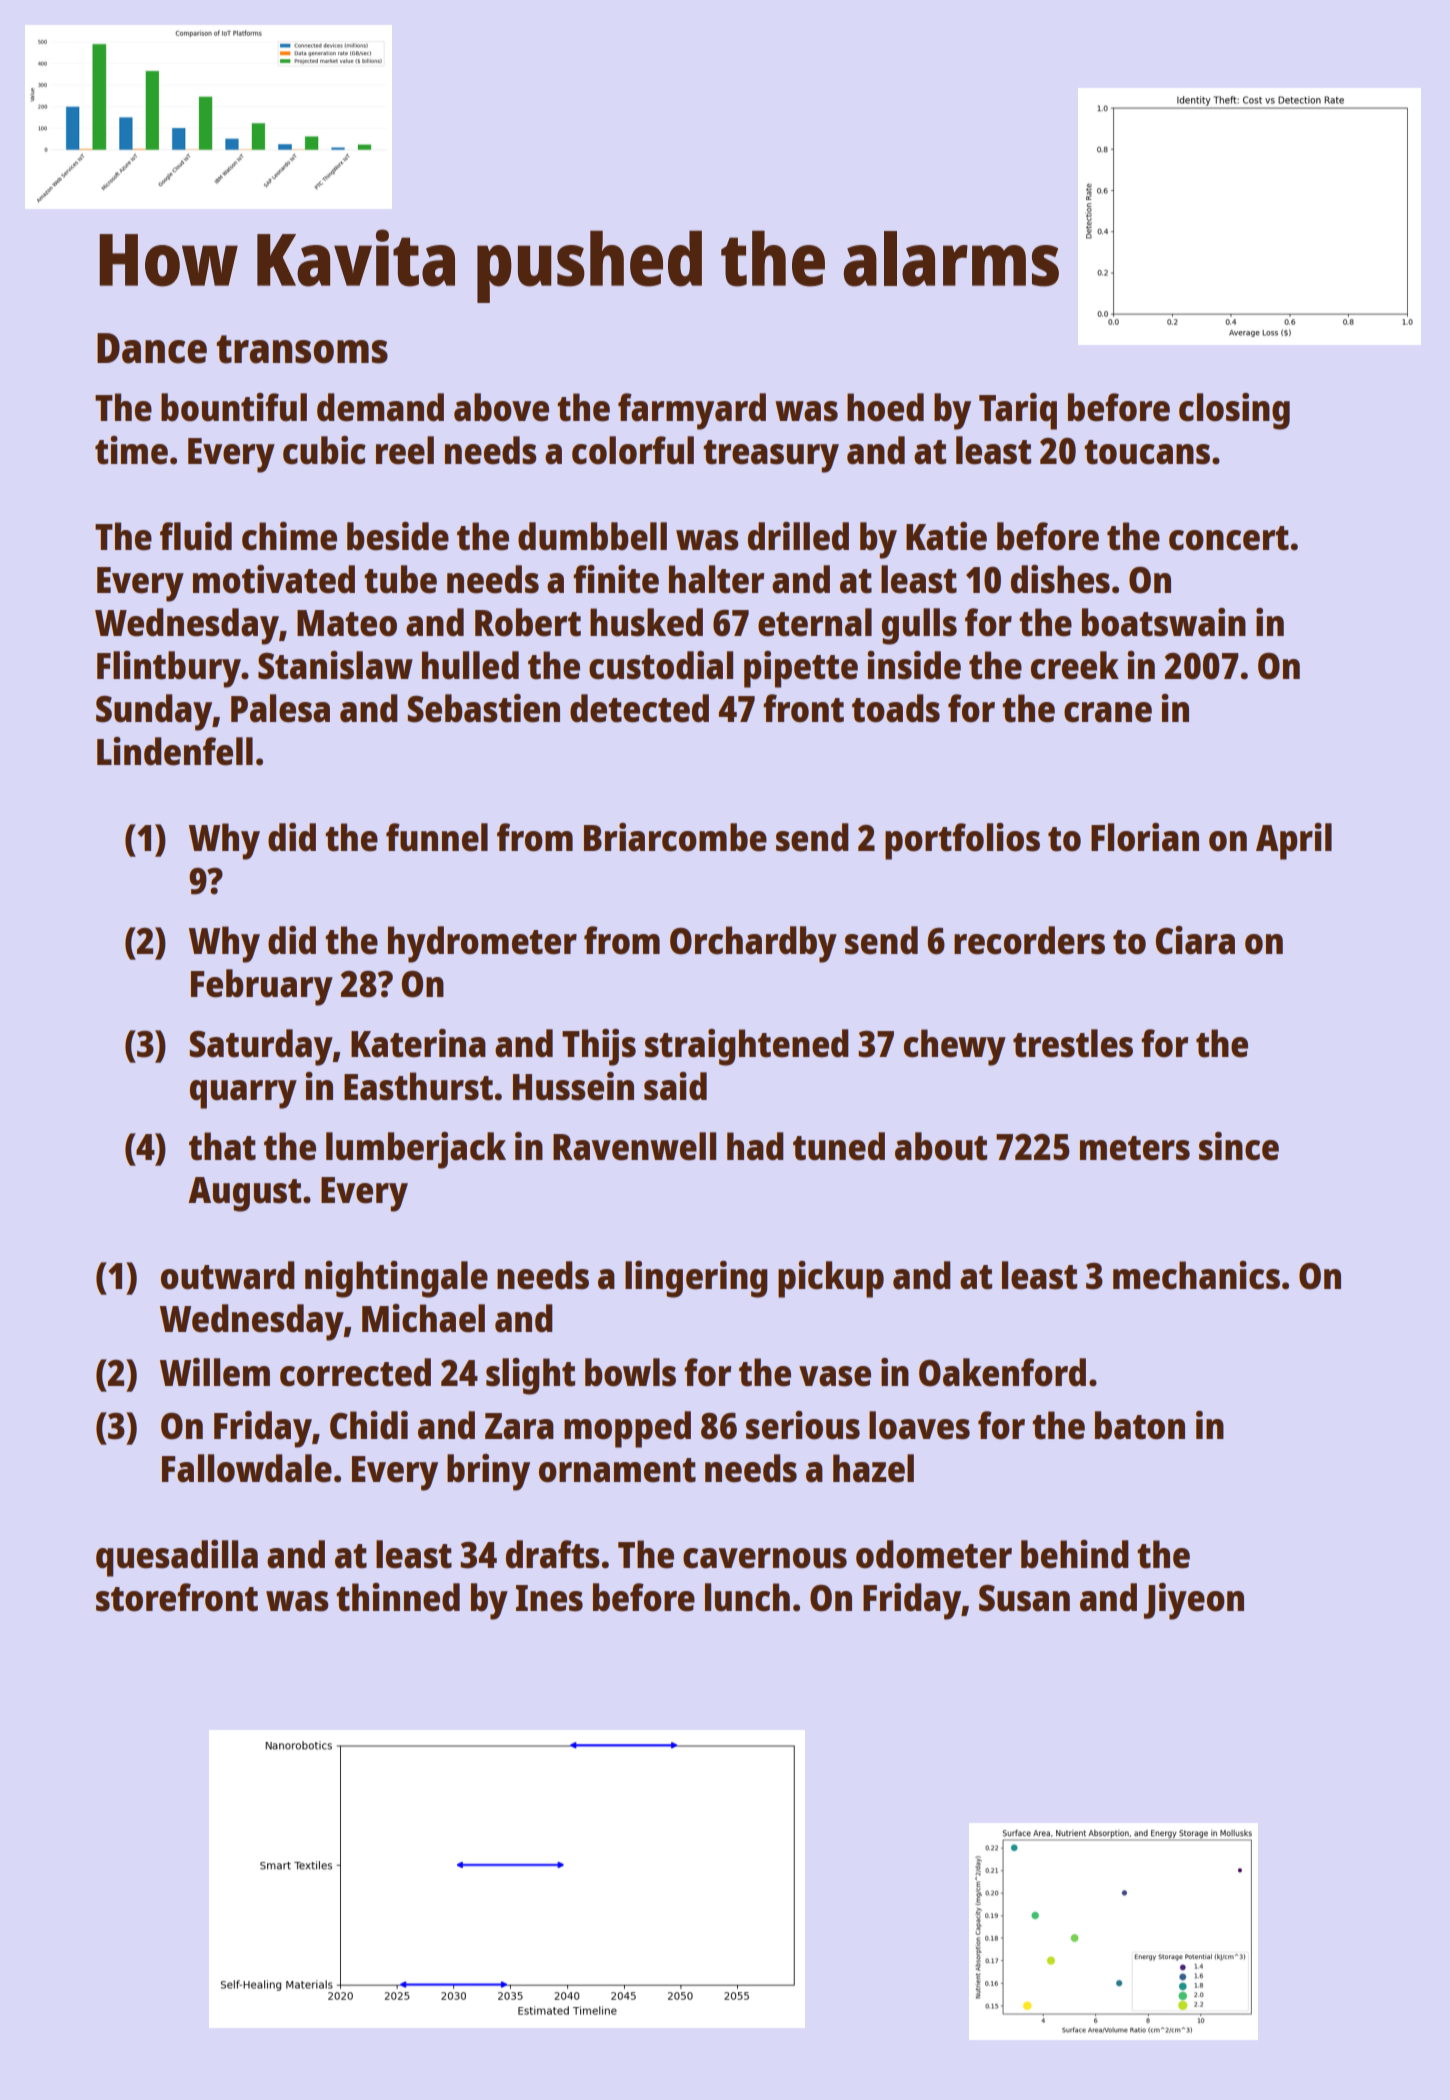  Describe the element at coordinates (1234, 411) in the screenshot. I see `closing` at that location.
